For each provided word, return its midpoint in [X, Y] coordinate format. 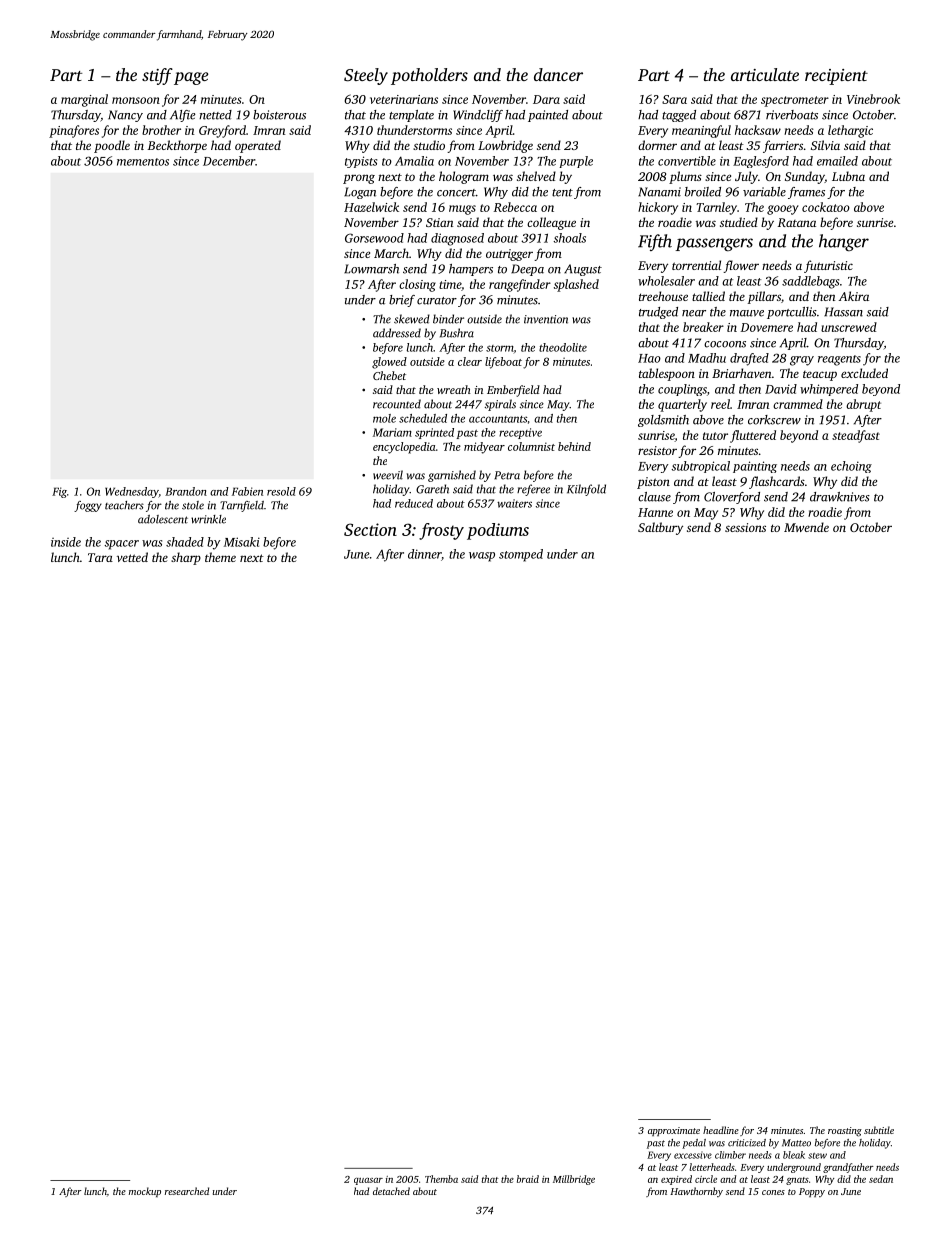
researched [187, 1191]
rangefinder [520, 285]
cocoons [725, 344]
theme [220, 557]
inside [66, 542]
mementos [143, 162]
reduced [414, 503]
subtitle [879, 1130]
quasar [368, 1181]
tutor [715, 436]
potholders [429, 76]
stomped [521, 555]
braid [528, 1179]
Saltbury [660, 528]
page [191, 78]
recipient [836, 77]
